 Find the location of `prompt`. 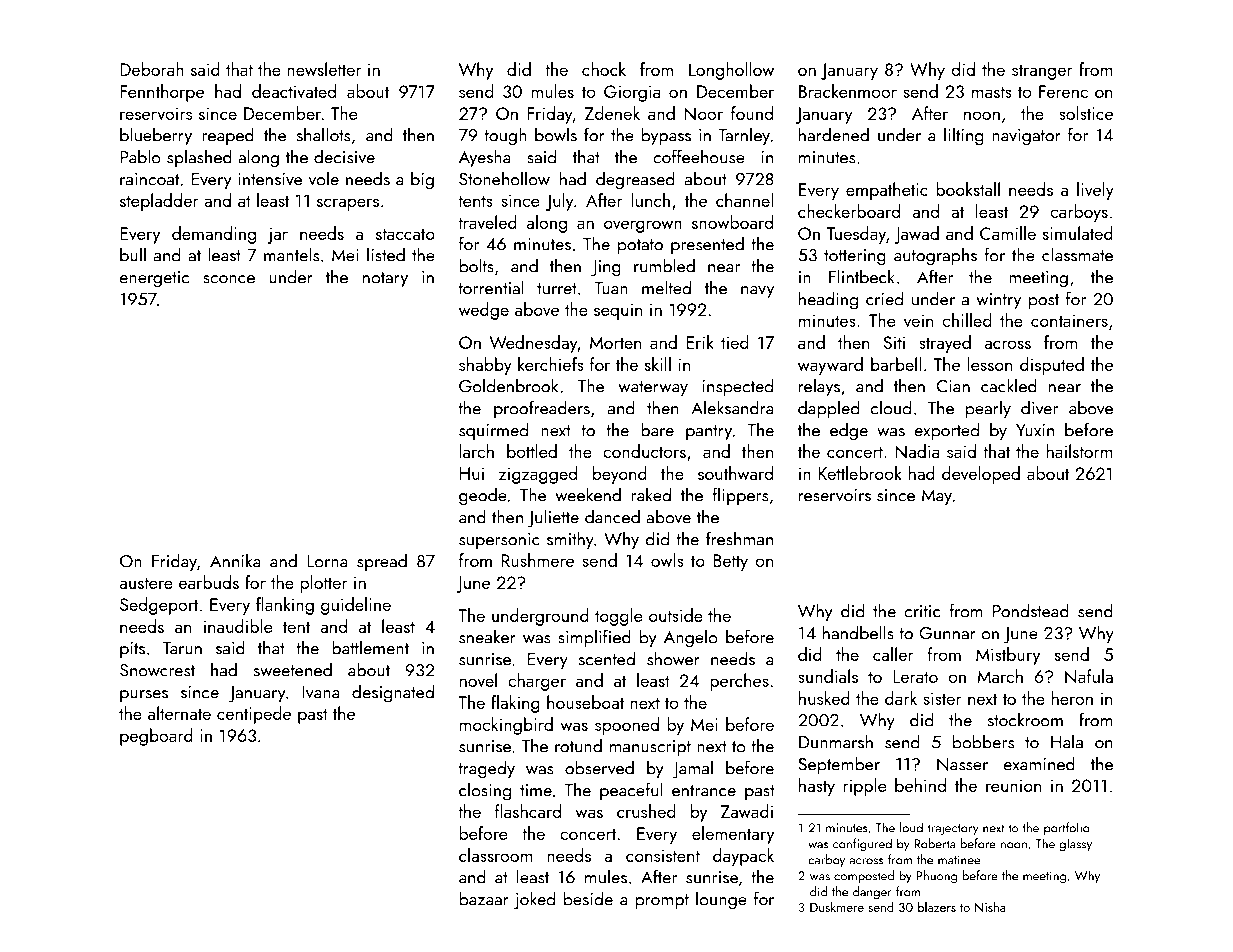

prompt is located at coordinates (662, 902).
